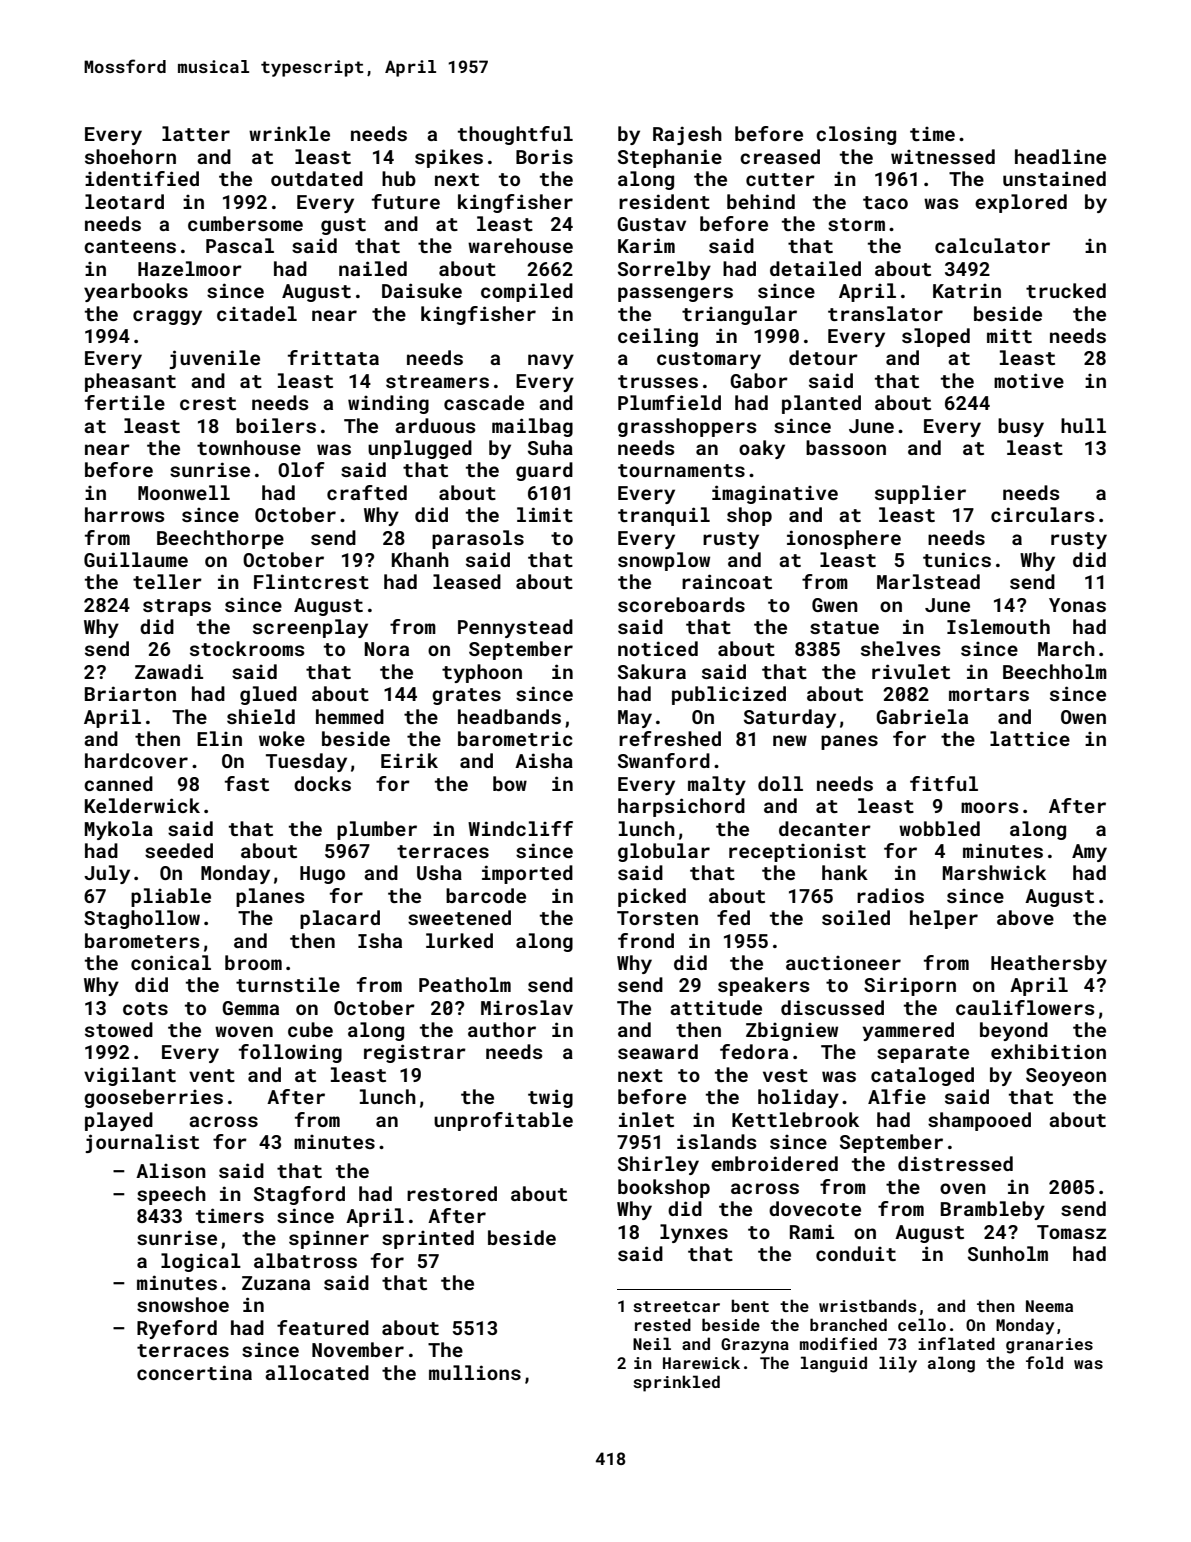  Describe the element at coordinates (989, 694) in the screenshot. I see `mortars` at that location.
